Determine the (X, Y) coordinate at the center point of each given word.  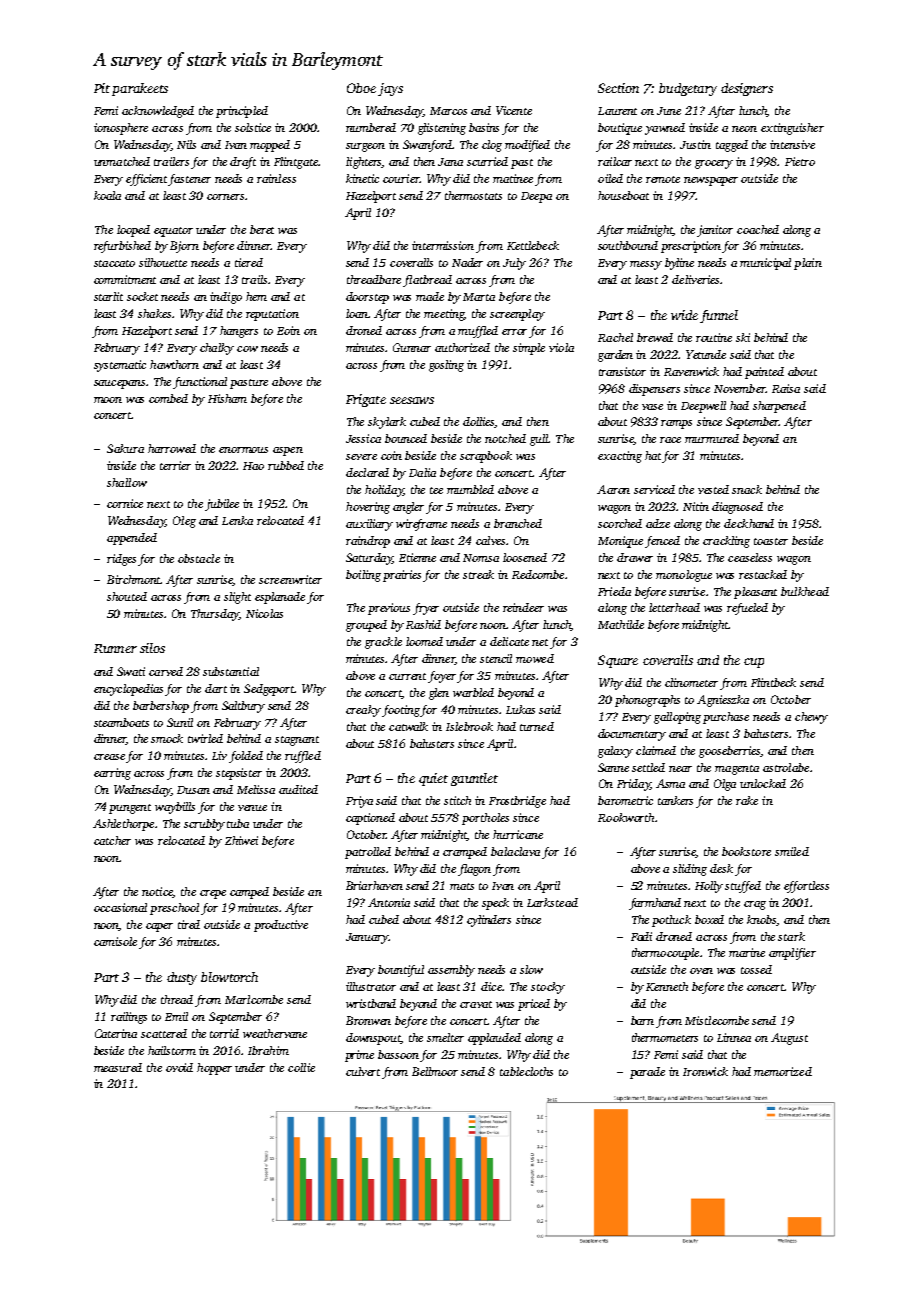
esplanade (280, 598)
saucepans (119, 384)
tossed (756, 969)
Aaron (613, 489)
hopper (214, 1069)
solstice (253, 127)
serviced (654, 489)
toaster (771, 541)
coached (758, 229)
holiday (384, 491)
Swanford (427, 146)
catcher (112, 840)
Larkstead (552, 902)
